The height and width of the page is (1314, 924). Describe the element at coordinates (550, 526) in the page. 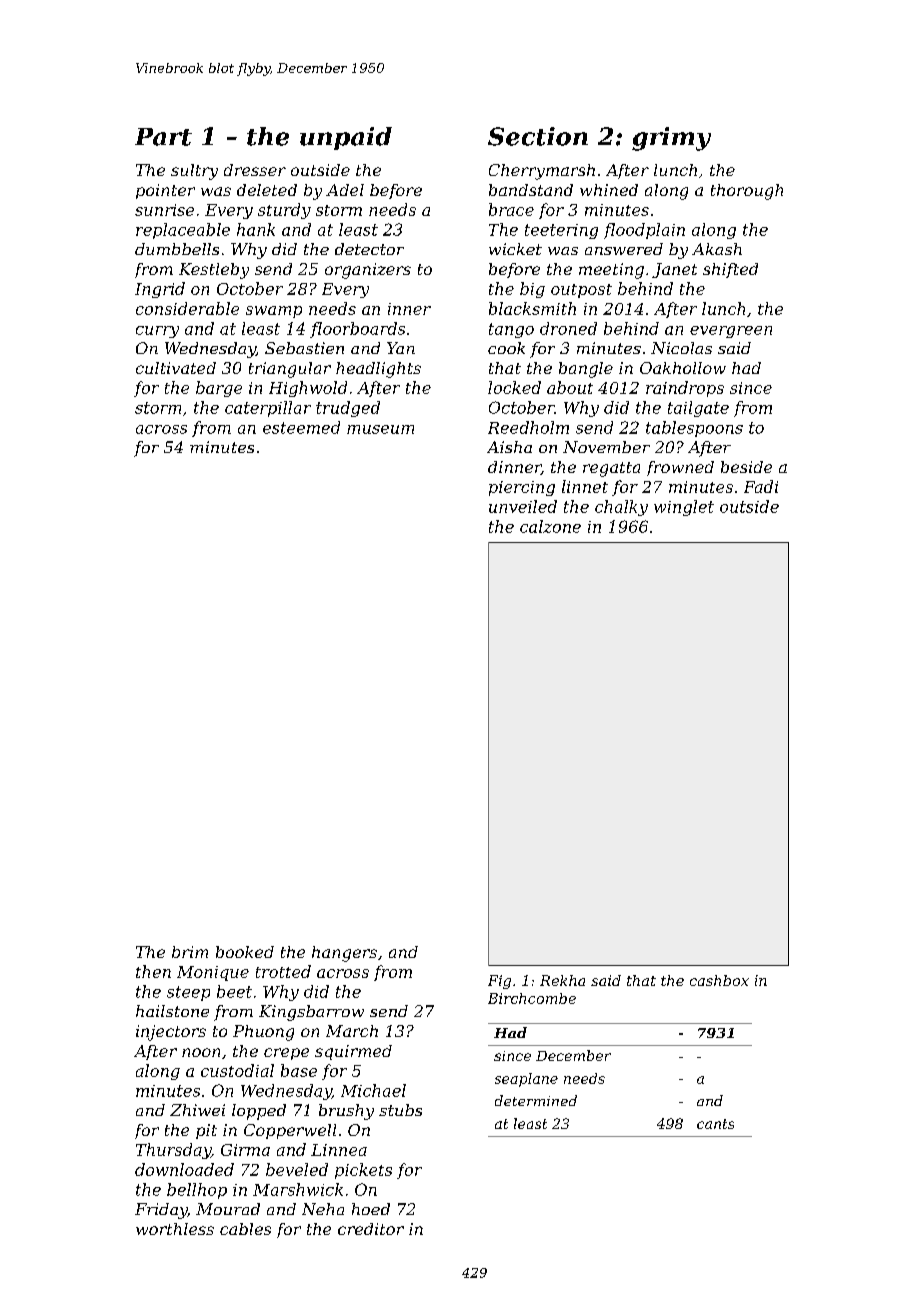

I see `calzone` at that location.
